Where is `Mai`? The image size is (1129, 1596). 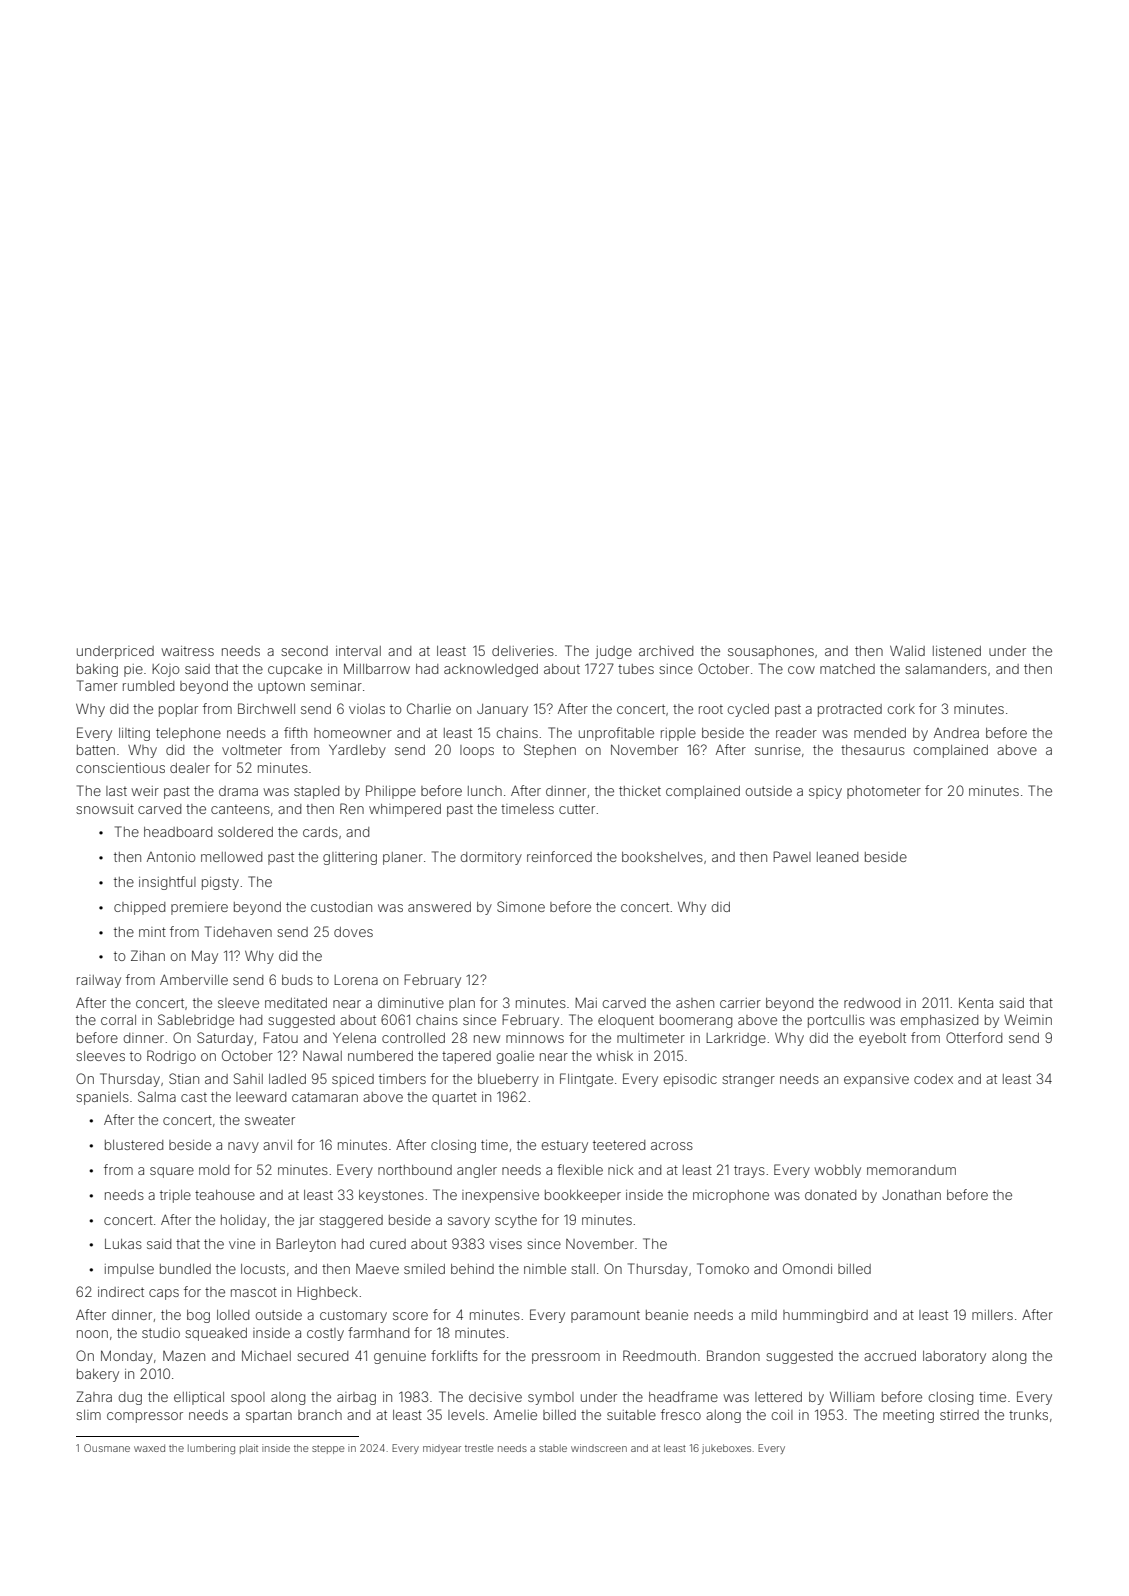
Mai is located at coordinates (586, 1002).
